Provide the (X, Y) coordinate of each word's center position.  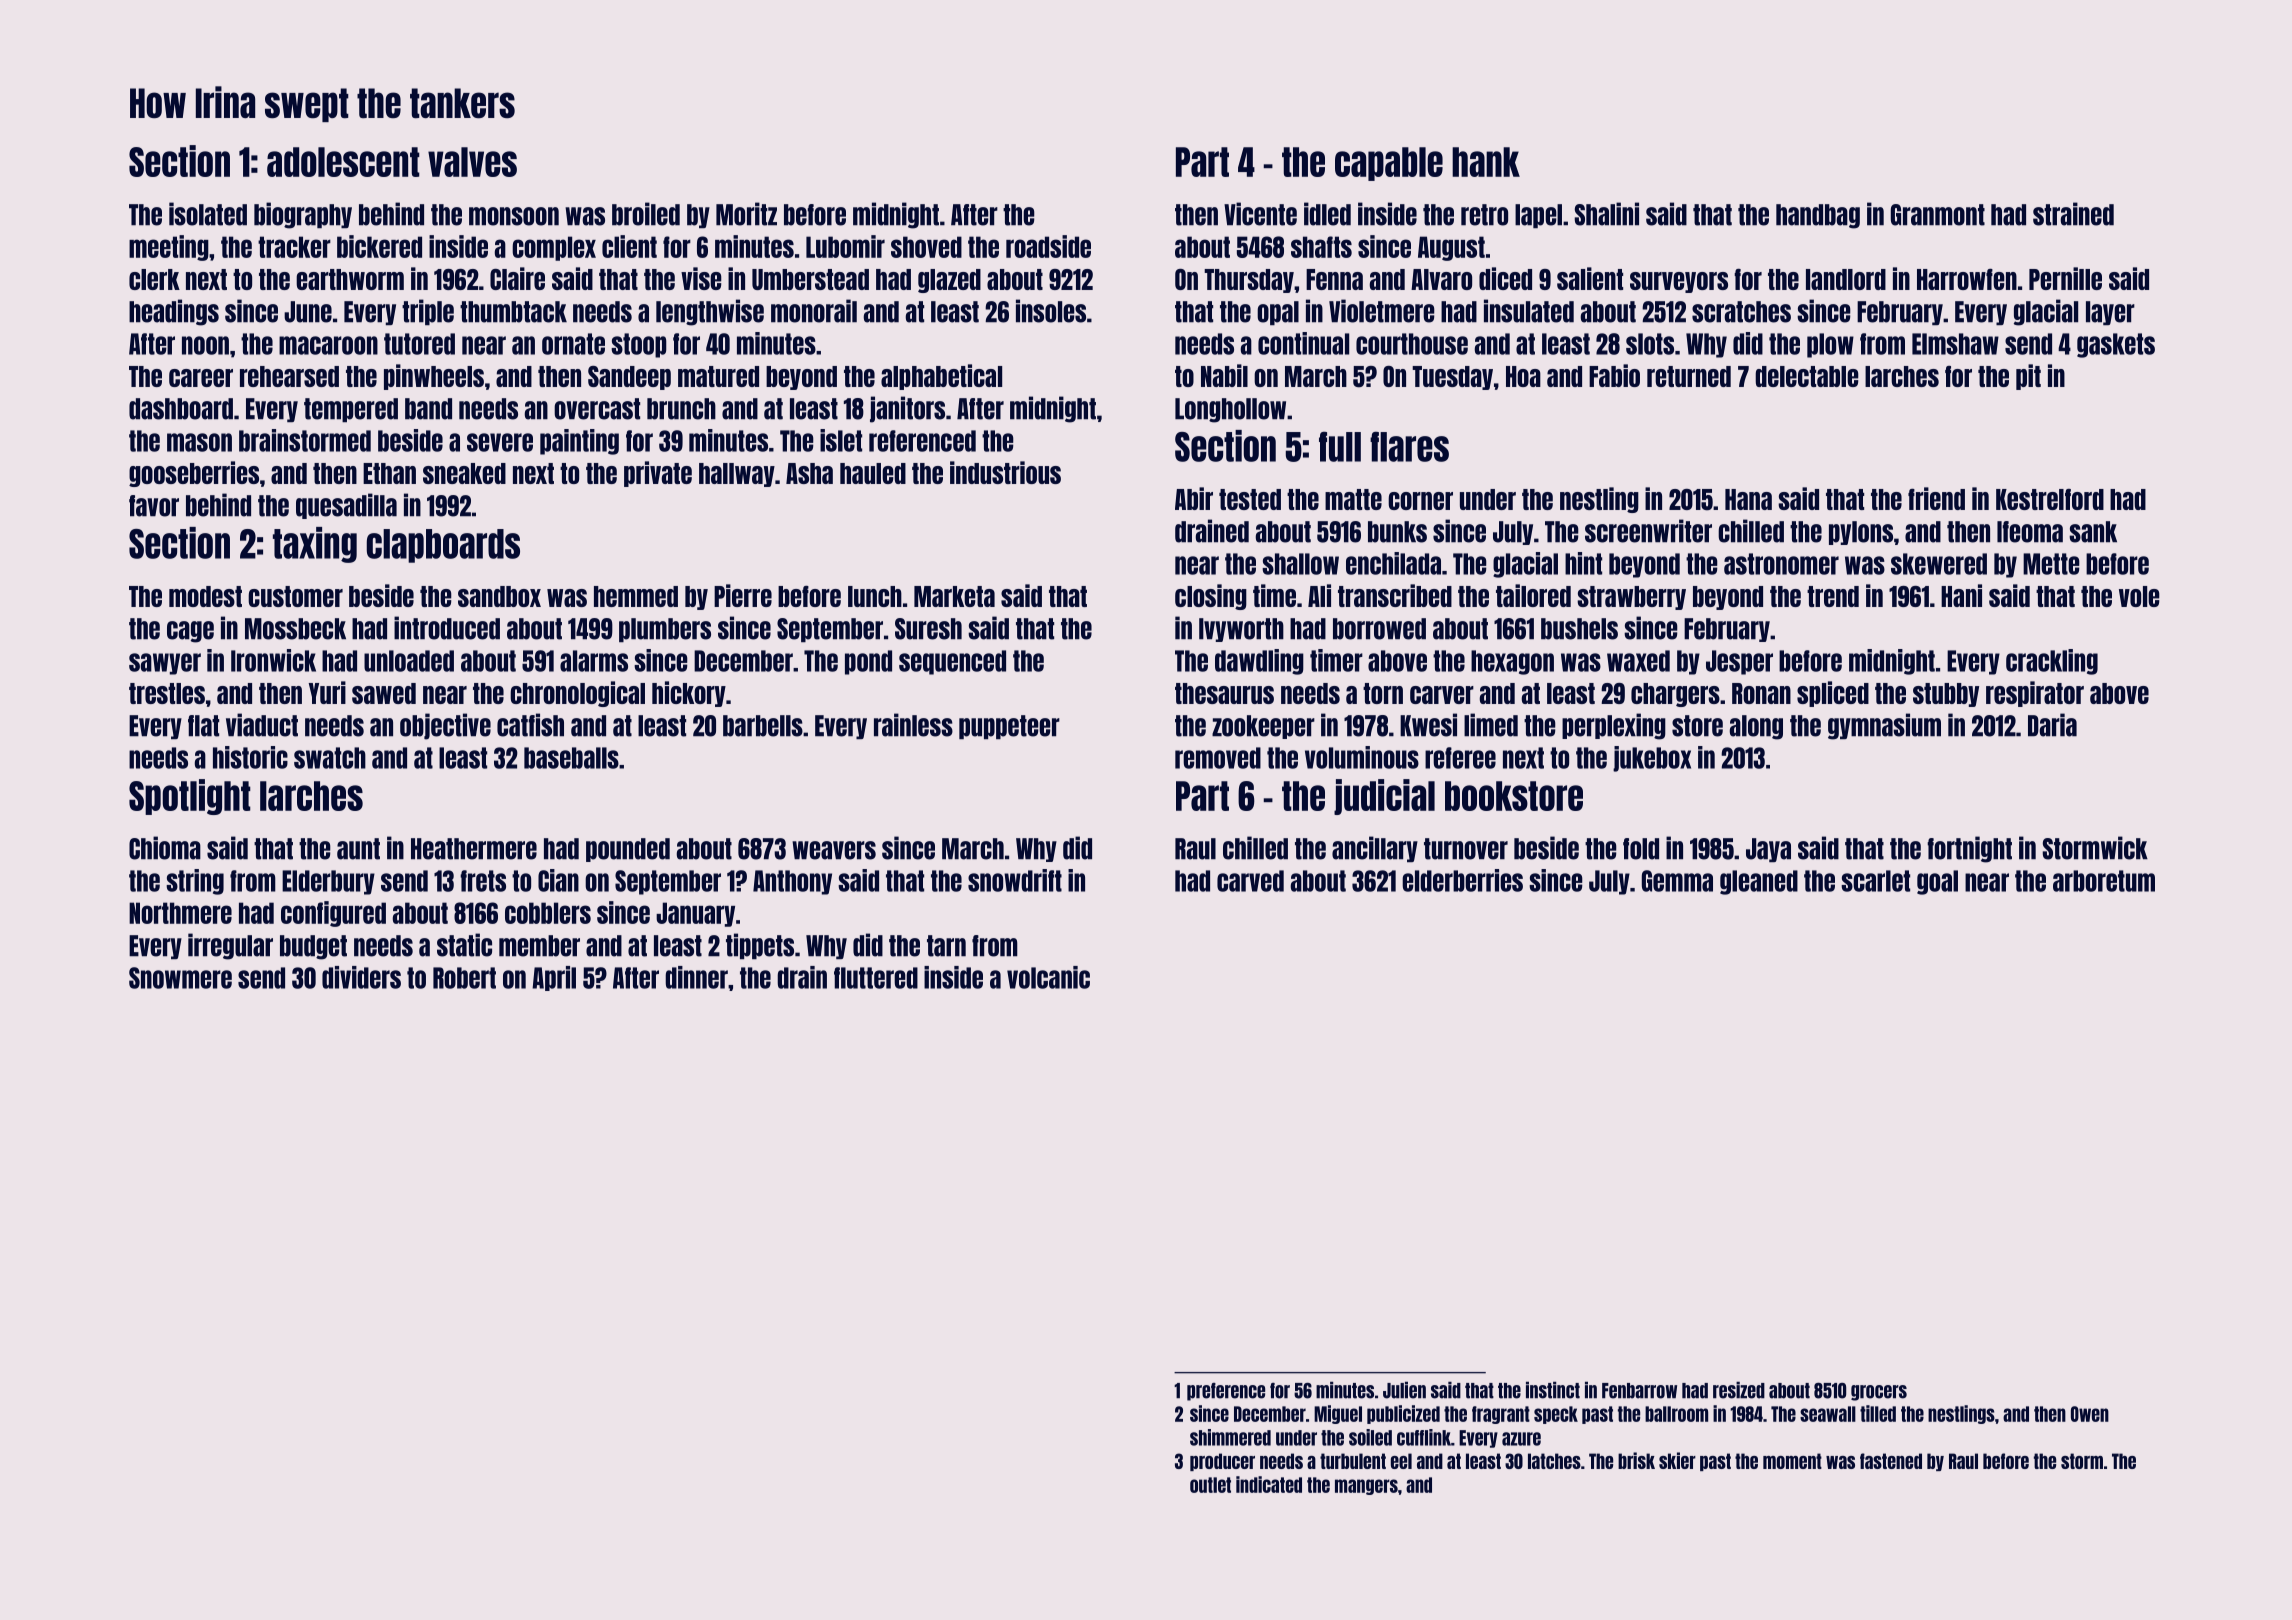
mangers (1366, 1487)
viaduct (262, 725)
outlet (1210, 1485)
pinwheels (434, 377)
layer (2110, 313)
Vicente (1260, 214)
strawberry (1631, 598)
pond (868, 662)
